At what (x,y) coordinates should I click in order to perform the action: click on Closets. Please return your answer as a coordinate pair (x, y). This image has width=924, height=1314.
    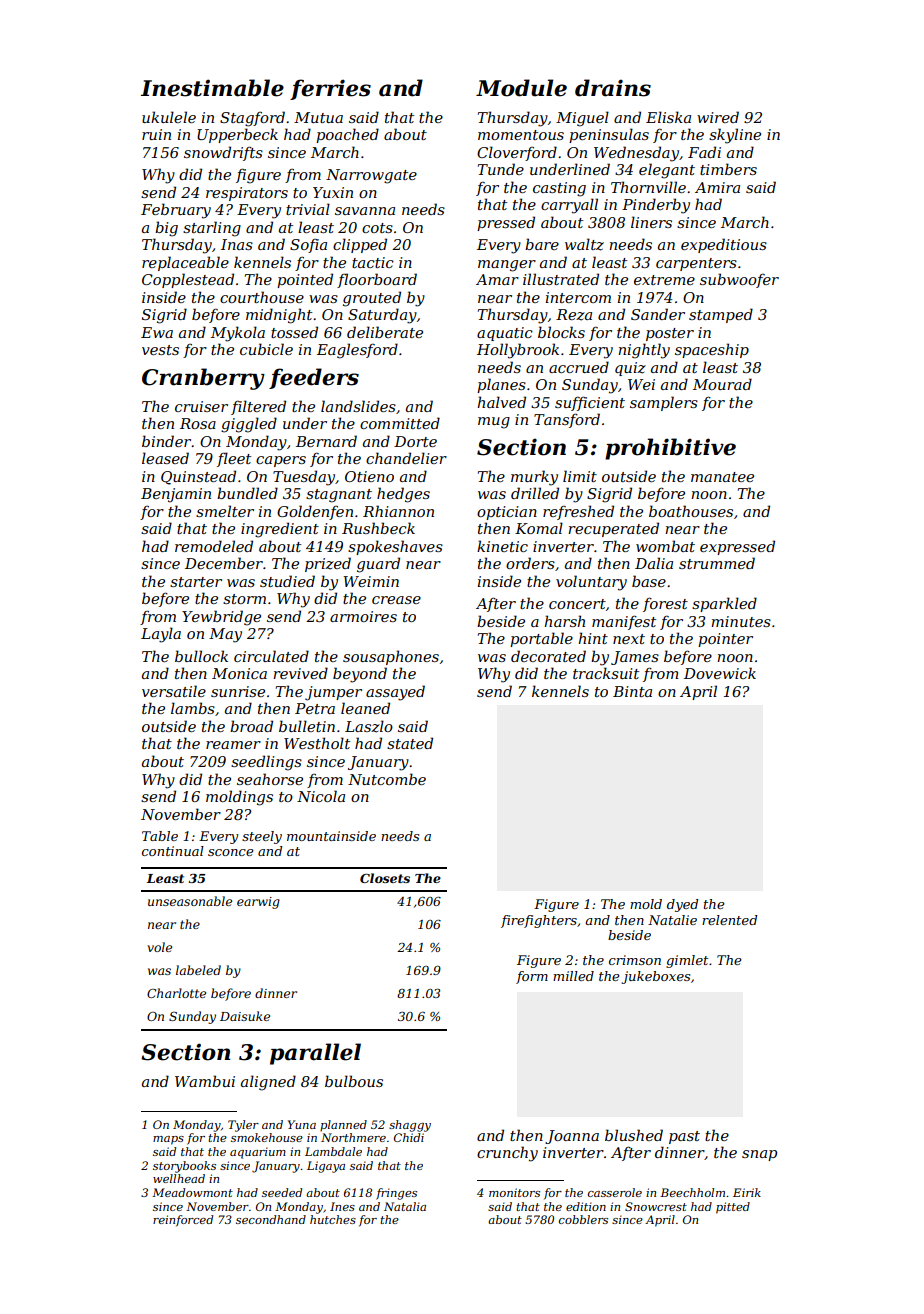
    Looking at the image, I should click on (385, 878).
